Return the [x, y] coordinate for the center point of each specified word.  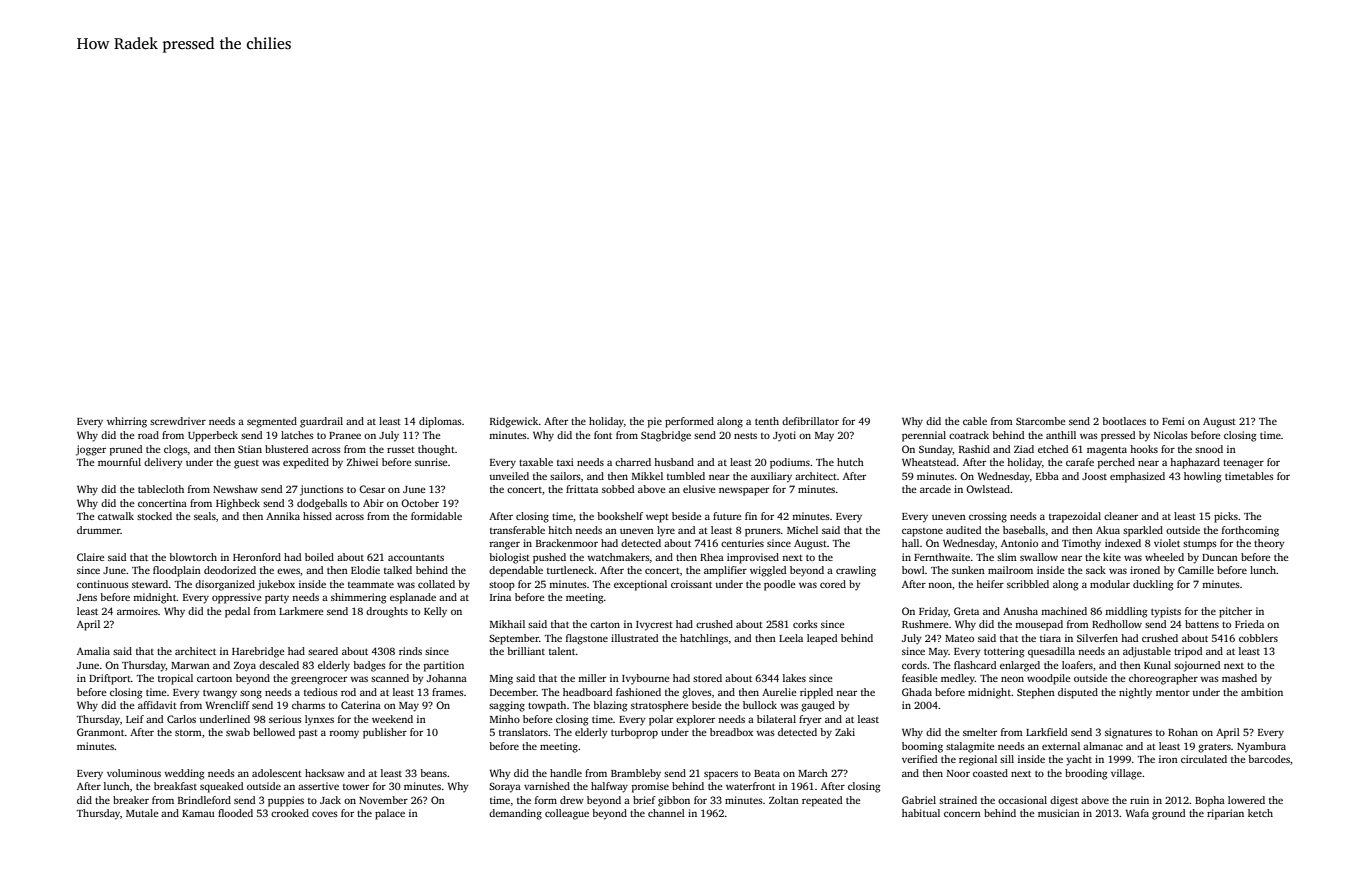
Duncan [1220, 557]
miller [592, 678]
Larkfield [1046, 732]
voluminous [134, 773]
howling [1202, 477]
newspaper [744, 491]
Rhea [712, 557]
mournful [119, 462]
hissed [317, 516]
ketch [1260, 813]
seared [323, 651]
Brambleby [636, 774]
